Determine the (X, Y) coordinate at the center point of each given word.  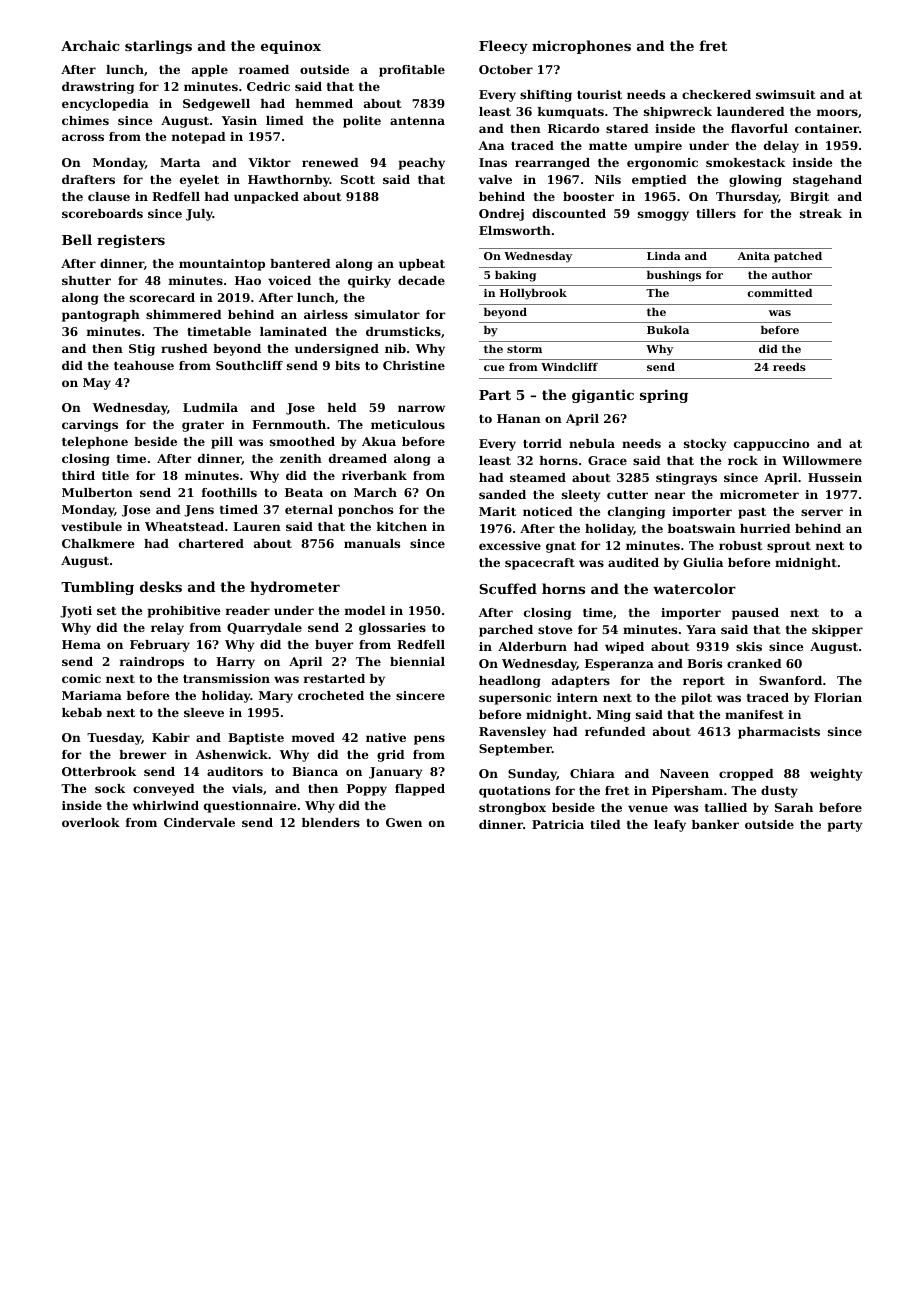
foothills (229, 492)
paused (755, 614)
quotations (514, 792)
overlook (91, 822)
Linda (664, 256)
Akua (379, 441)
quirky (369, 282)
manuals (372, 543)
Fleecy (503, 47)
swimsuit (785, 94)
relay (167, 629)
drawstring (98, 88)
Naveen (684, 773)
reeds (789, 367)
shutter (86, 280)
